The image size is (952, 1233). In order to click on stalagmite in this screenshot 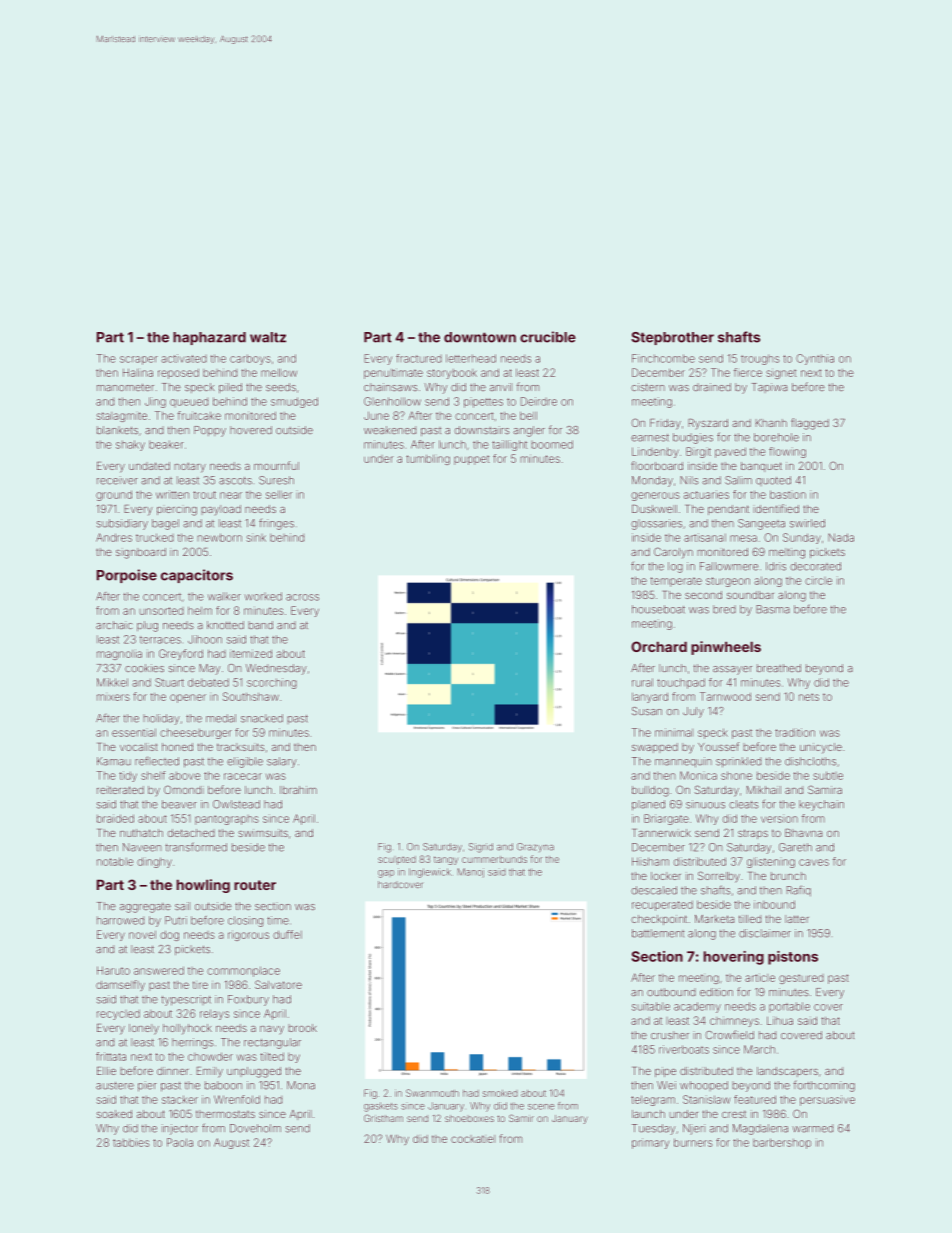, I will do `click(122, 417)`.
